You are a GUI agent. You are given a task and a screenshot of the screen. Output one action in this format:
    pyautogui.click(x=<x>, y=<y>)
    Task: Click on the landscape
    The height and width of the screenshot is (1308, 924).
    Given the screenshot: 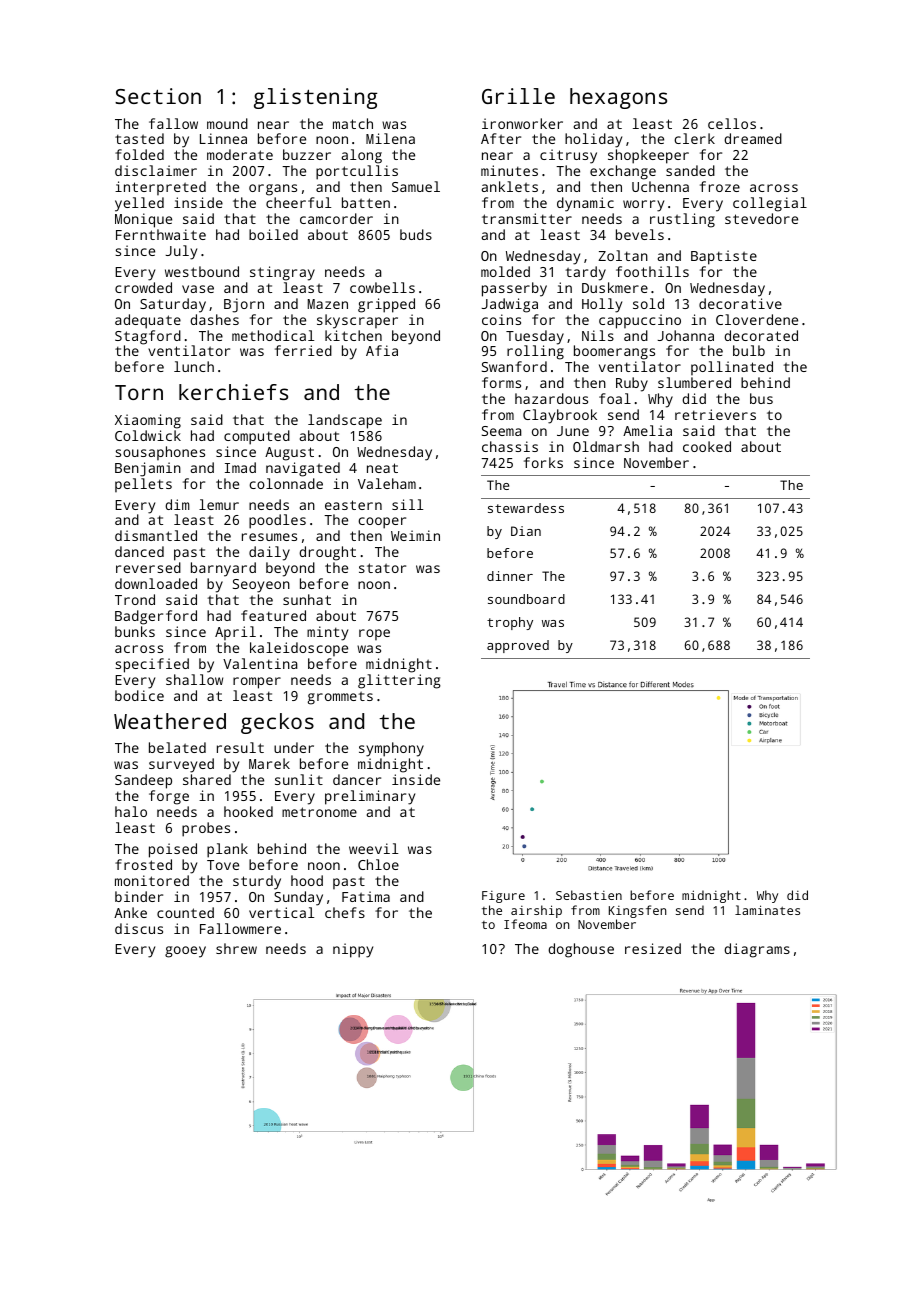 What is the action you would take?
    pyautogui.click(x=345, y=421)
